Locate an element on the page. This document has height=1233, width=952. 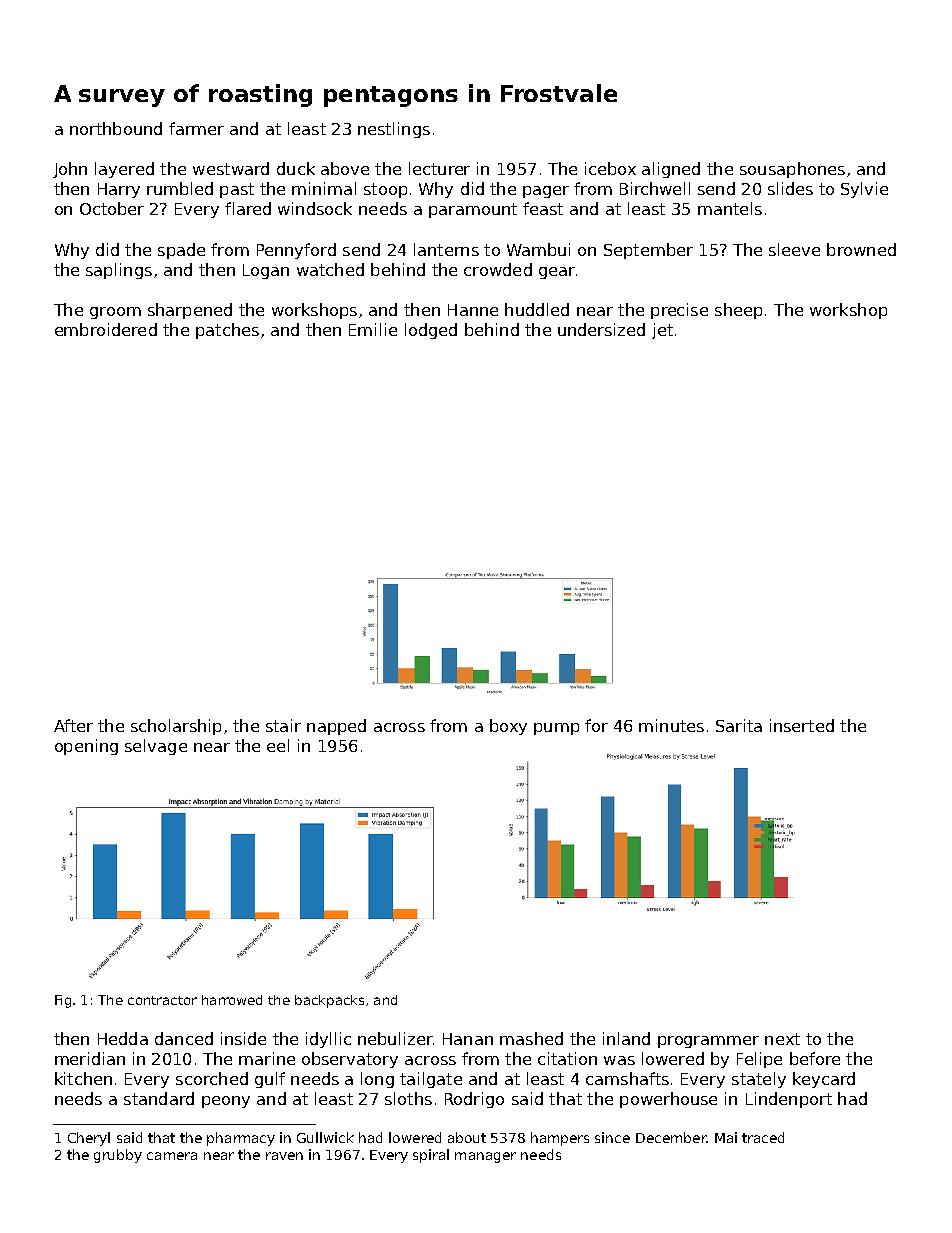
After is located at coordinates (73, 725).
